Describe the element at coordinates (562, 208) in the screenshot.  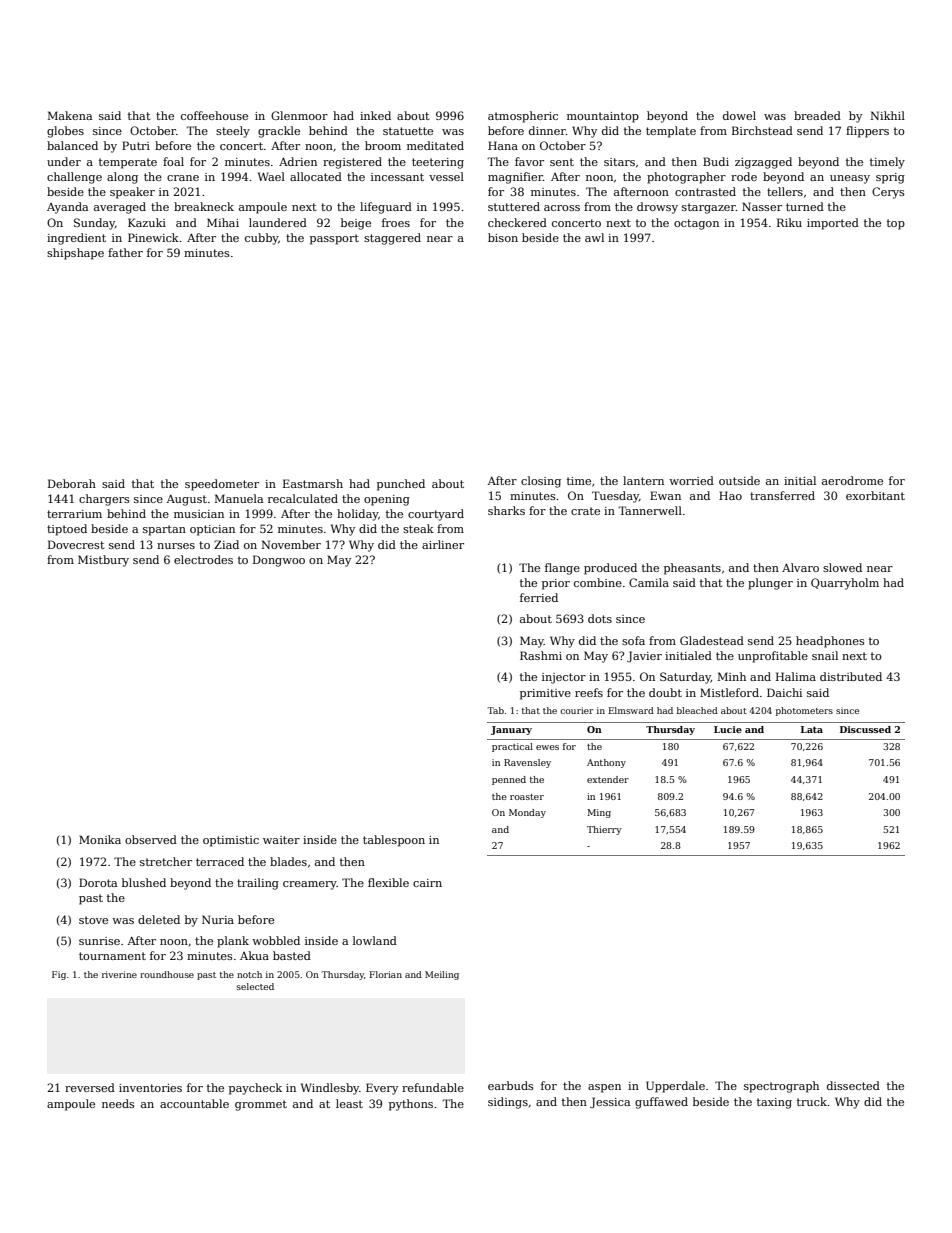
I see `across` at that location.
